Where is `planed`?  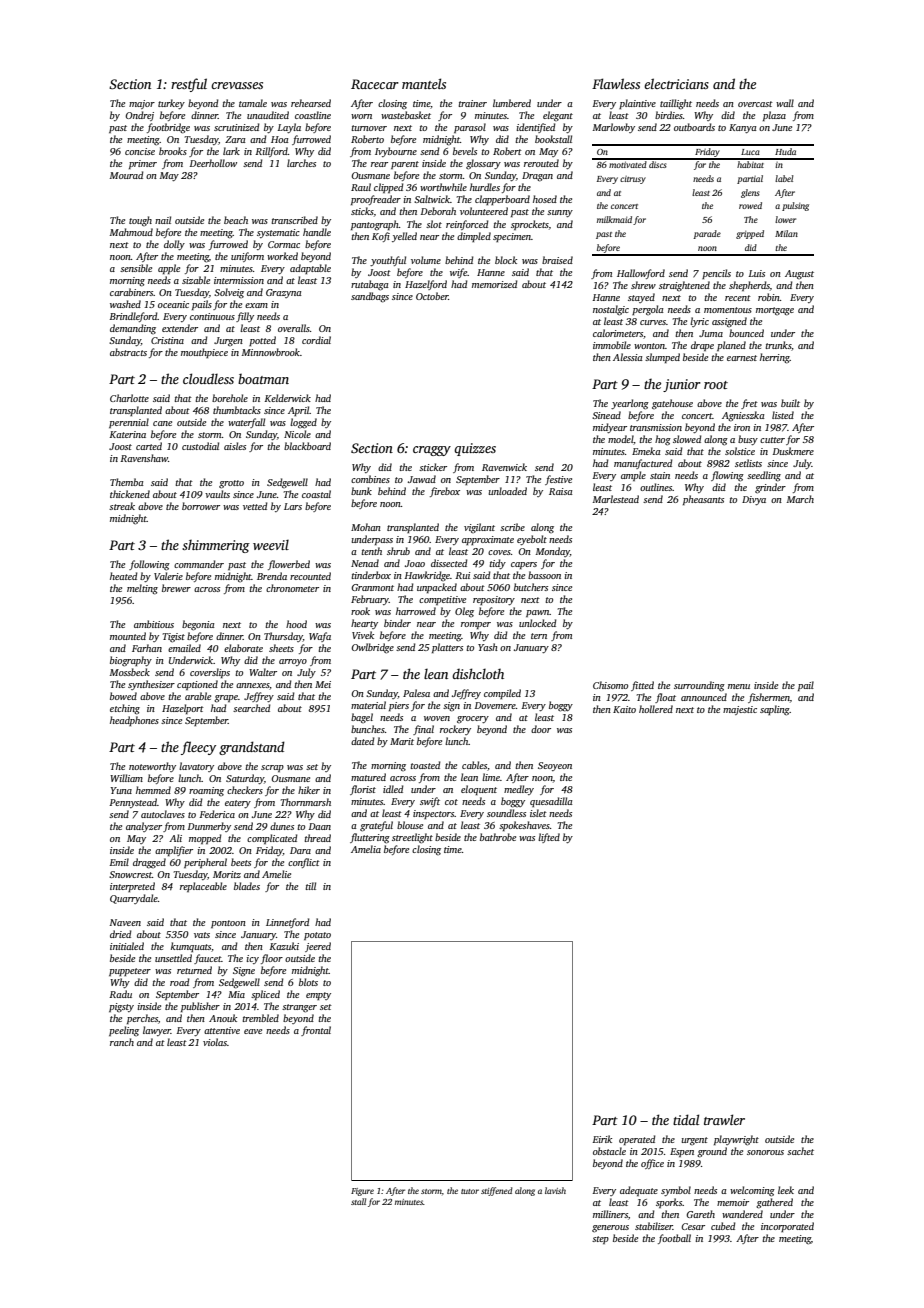 planed is located at coordinates (731, 346).
